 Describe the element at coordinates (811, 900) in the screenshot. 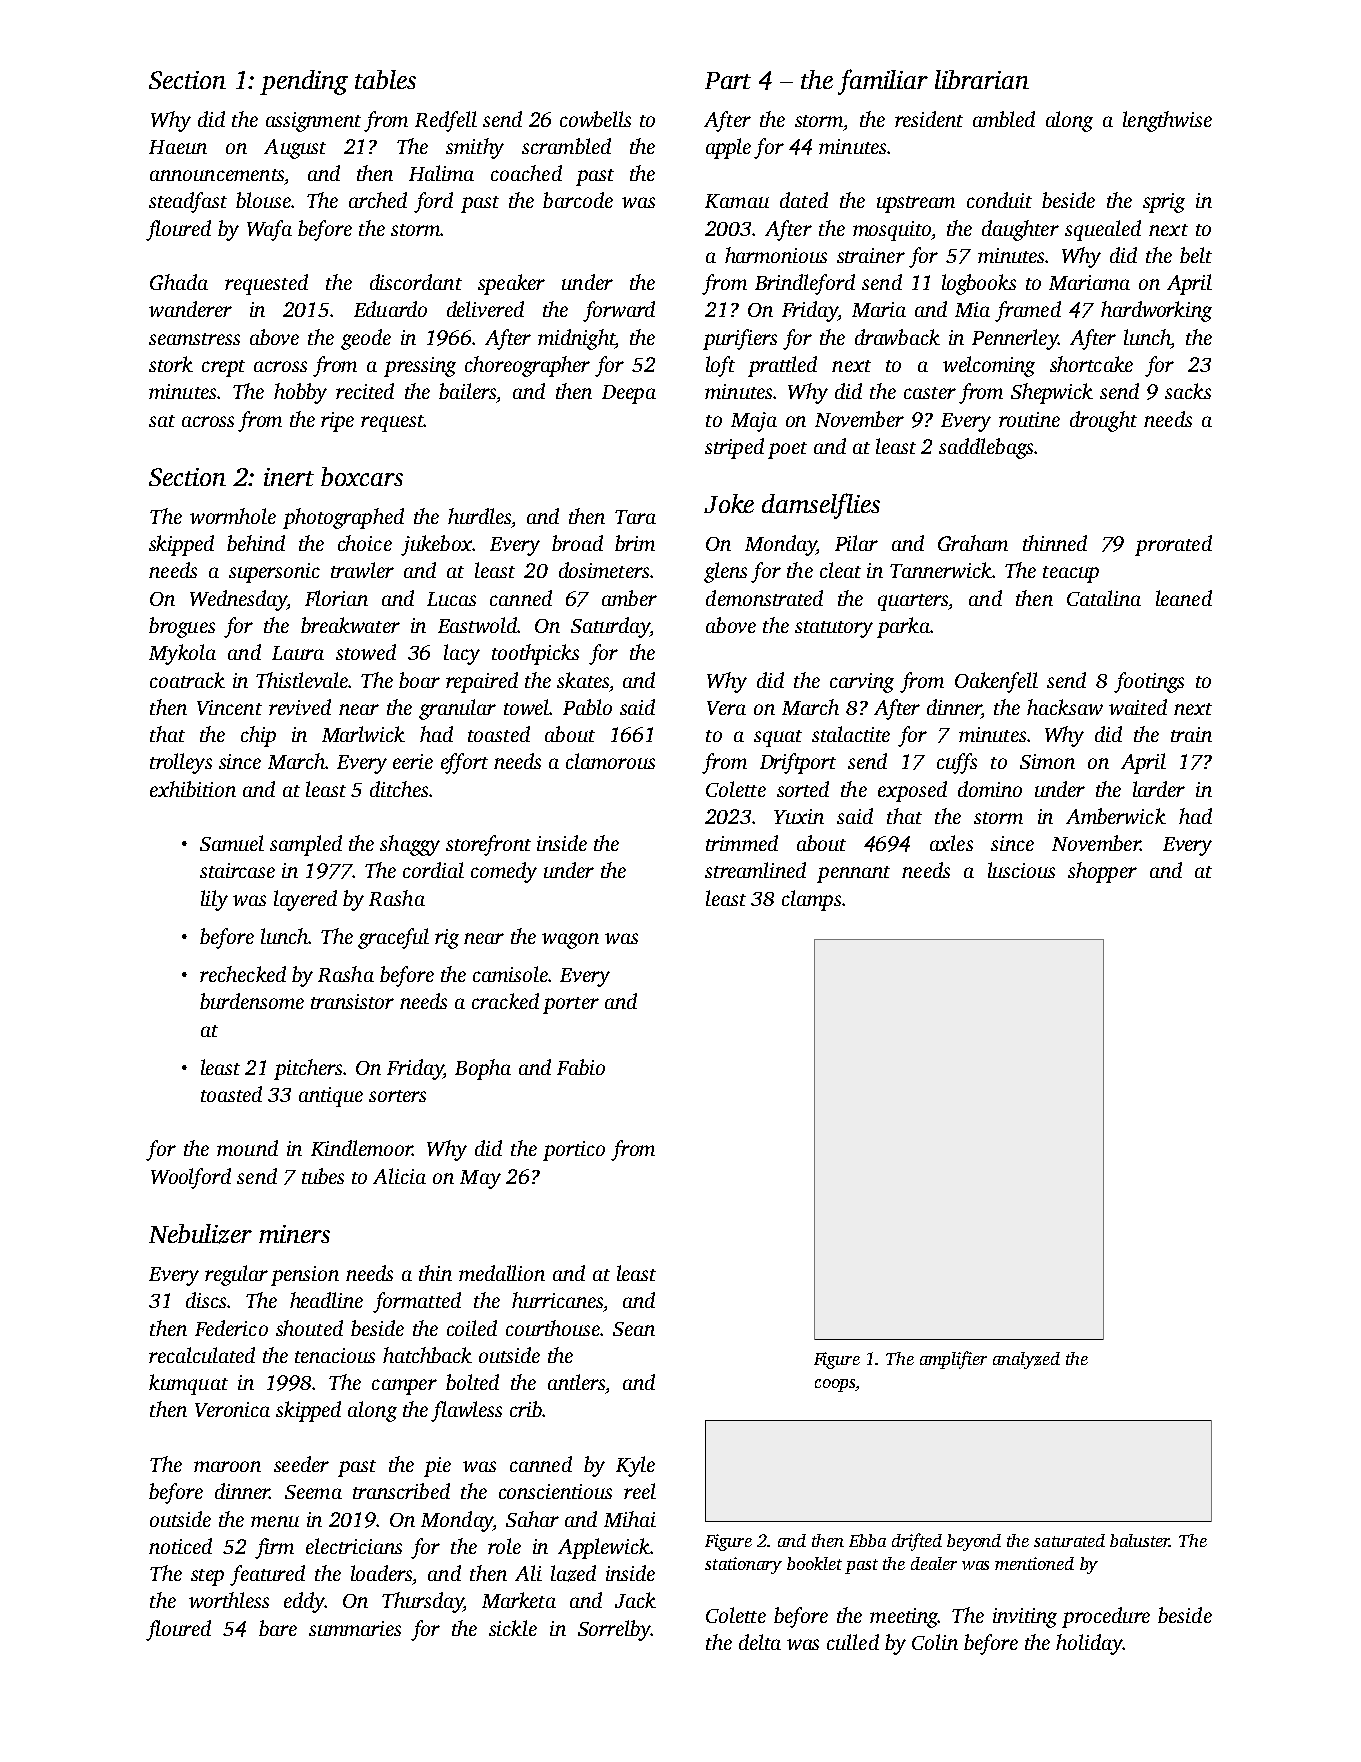

I see `clamps` at that location.
